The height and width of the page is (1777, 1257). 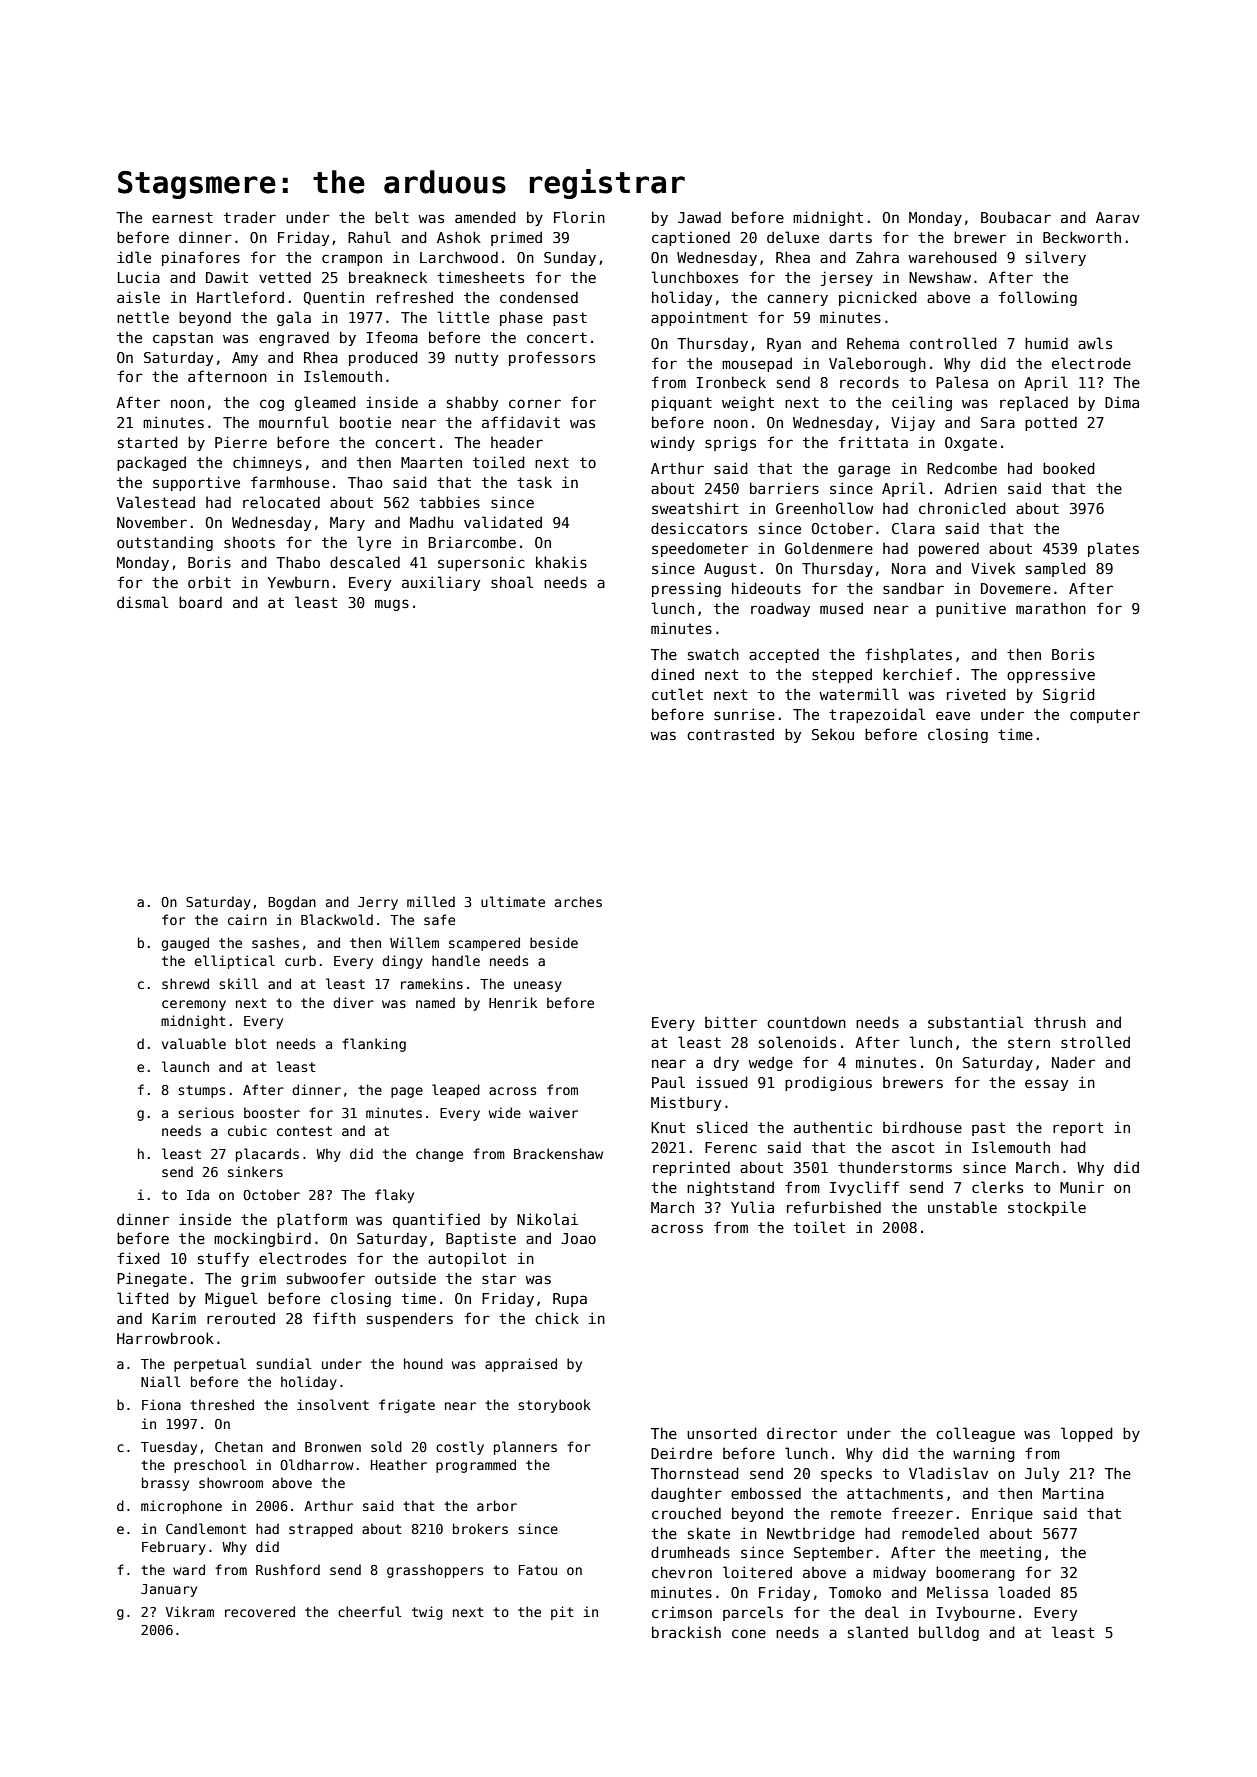 I want to click on silvery, so click(x=1056, y=258).
